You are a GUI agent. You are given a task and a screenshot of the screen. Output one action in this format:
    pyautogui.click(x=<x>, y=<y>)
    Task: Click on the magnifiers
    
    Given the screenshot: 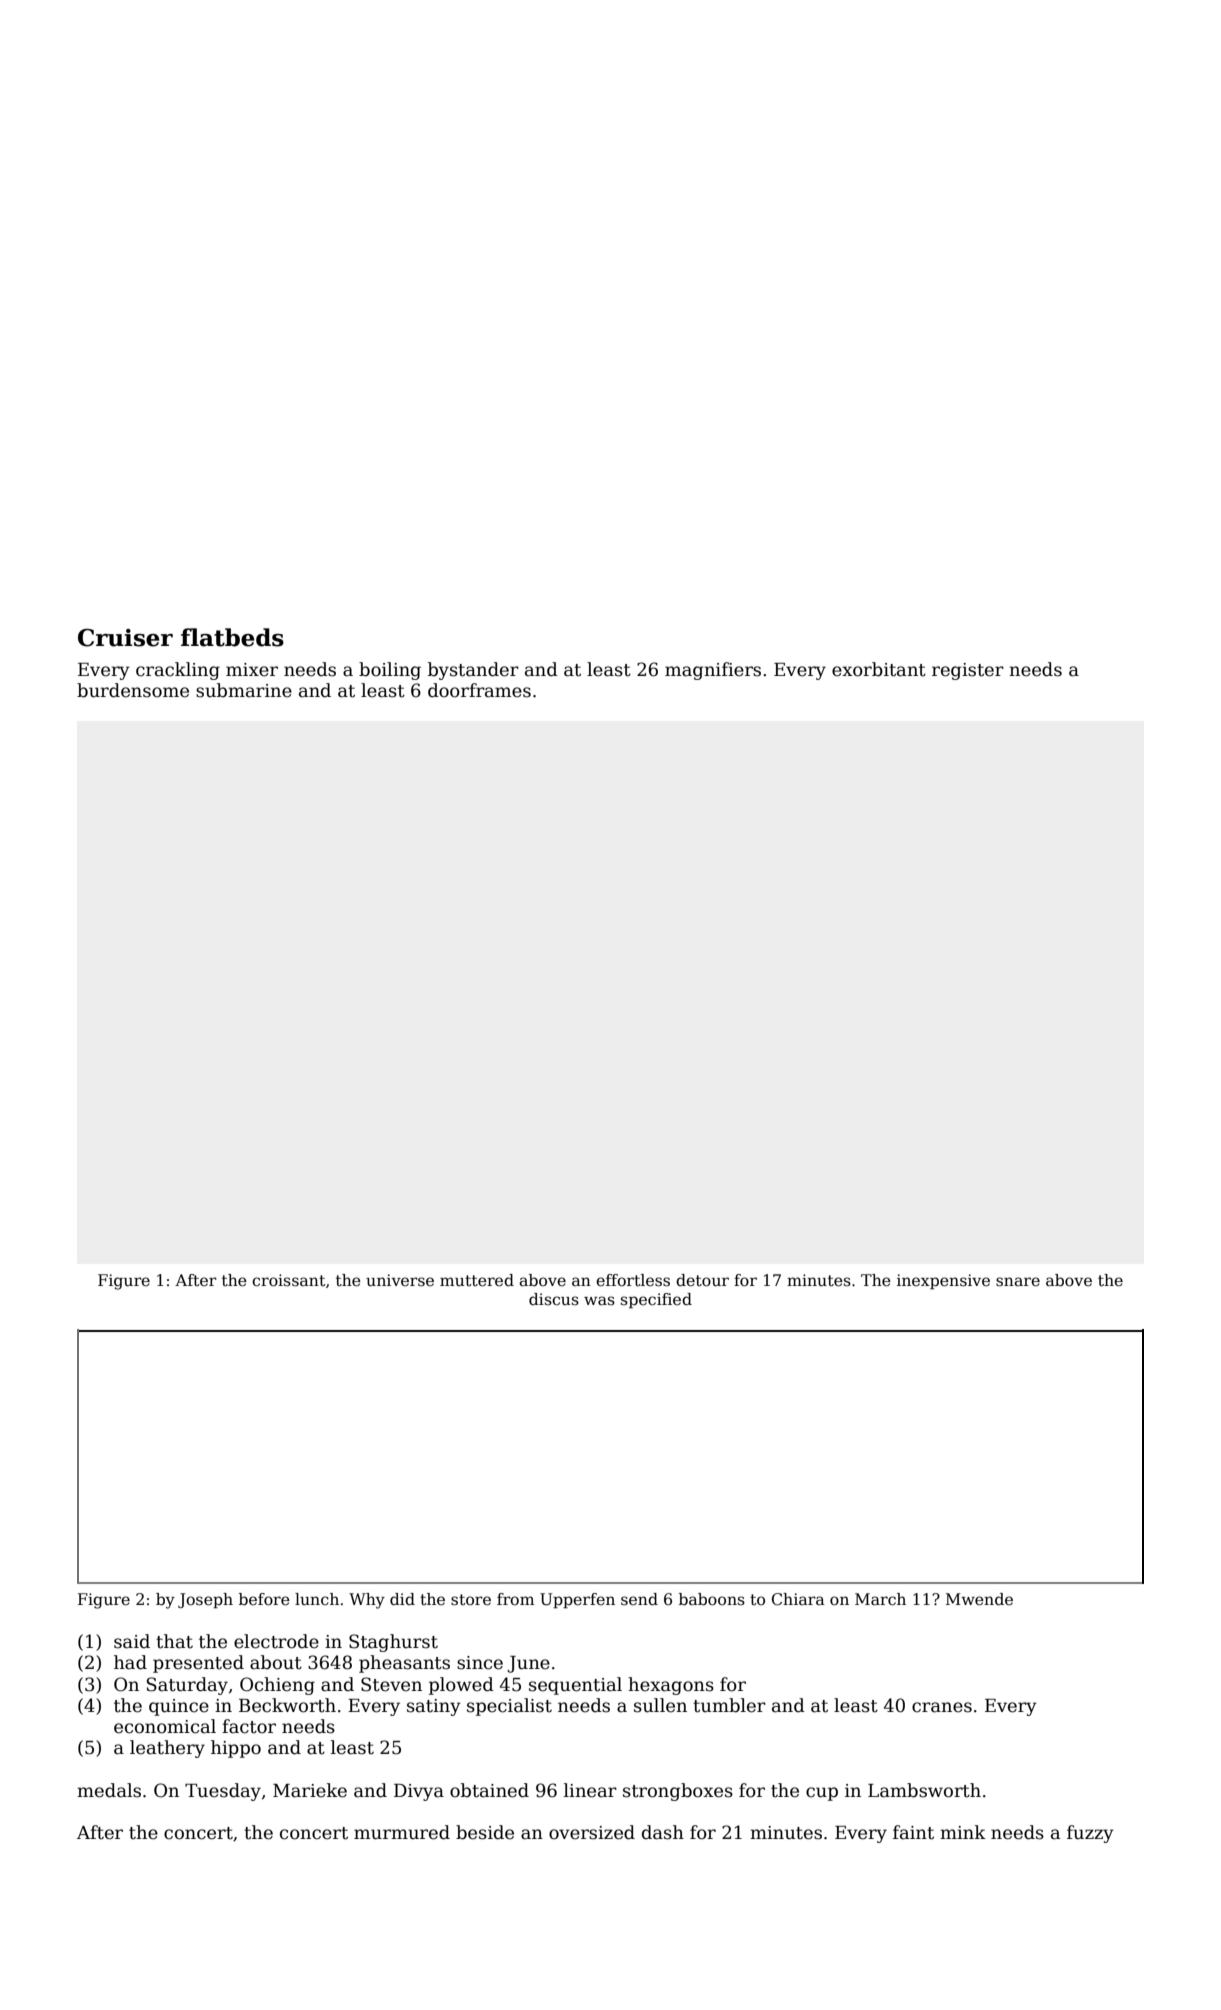 What is the action you would take?
    pyautogui.click(x=713, y=671)
